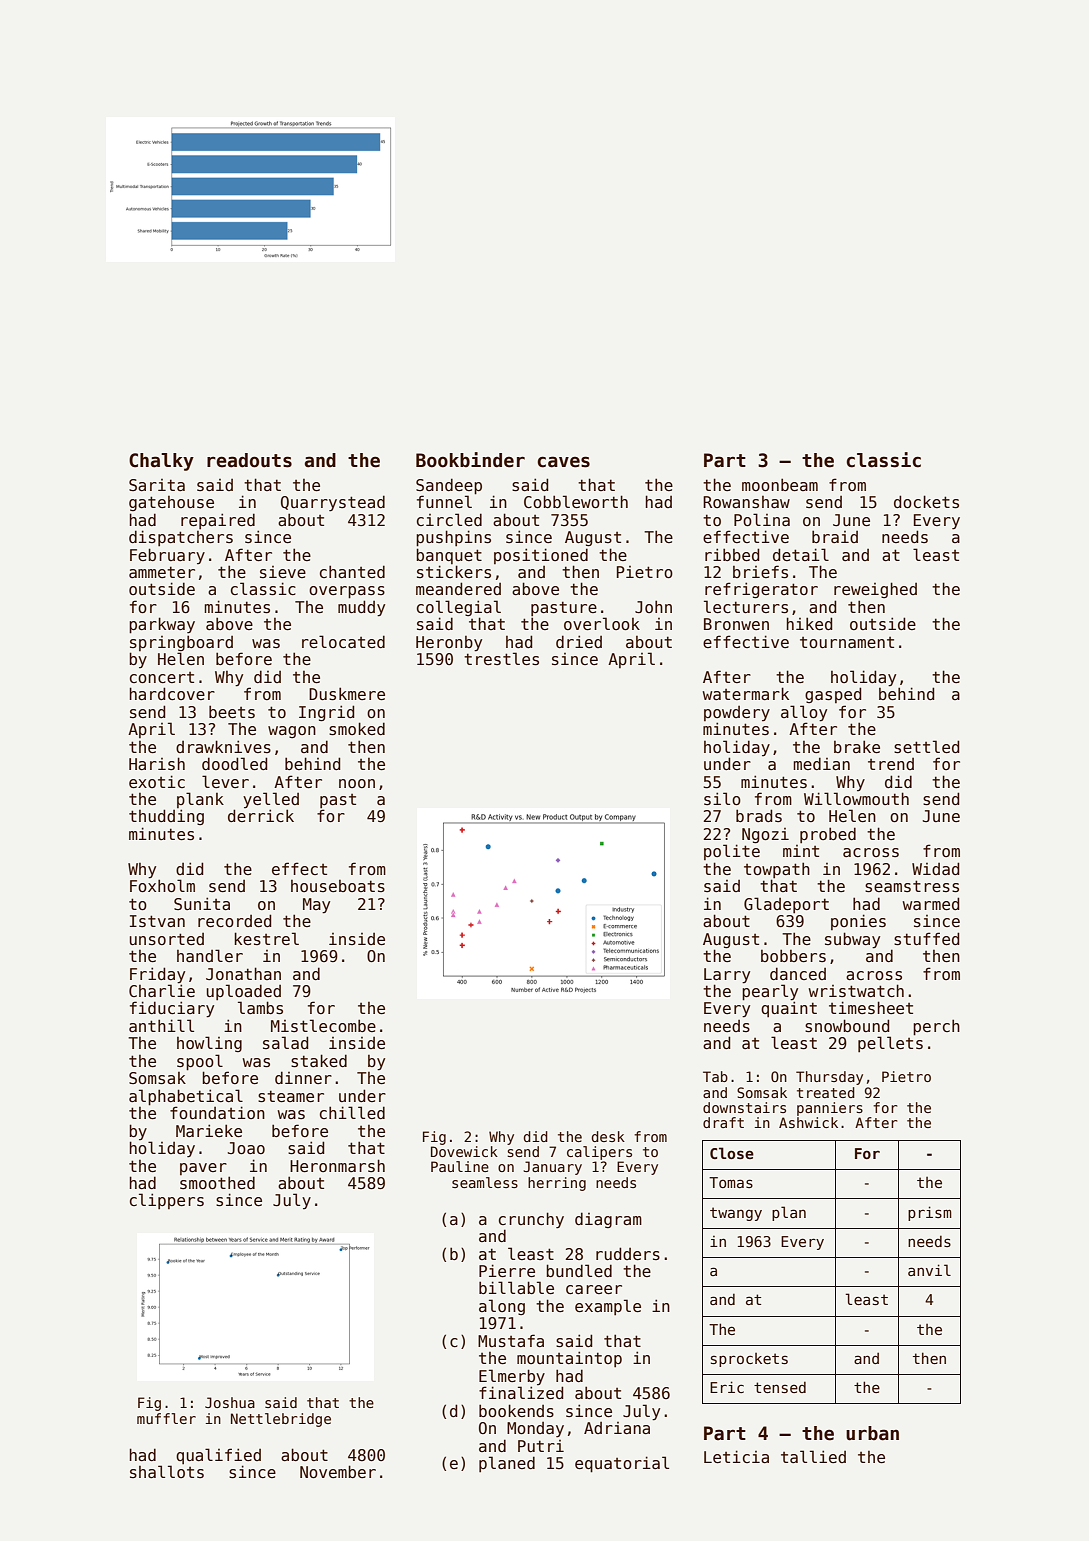 This page has width=1089, height=1541. Describe the element at coordinates (727, 976) in the page. I see `Larry` at that location.
